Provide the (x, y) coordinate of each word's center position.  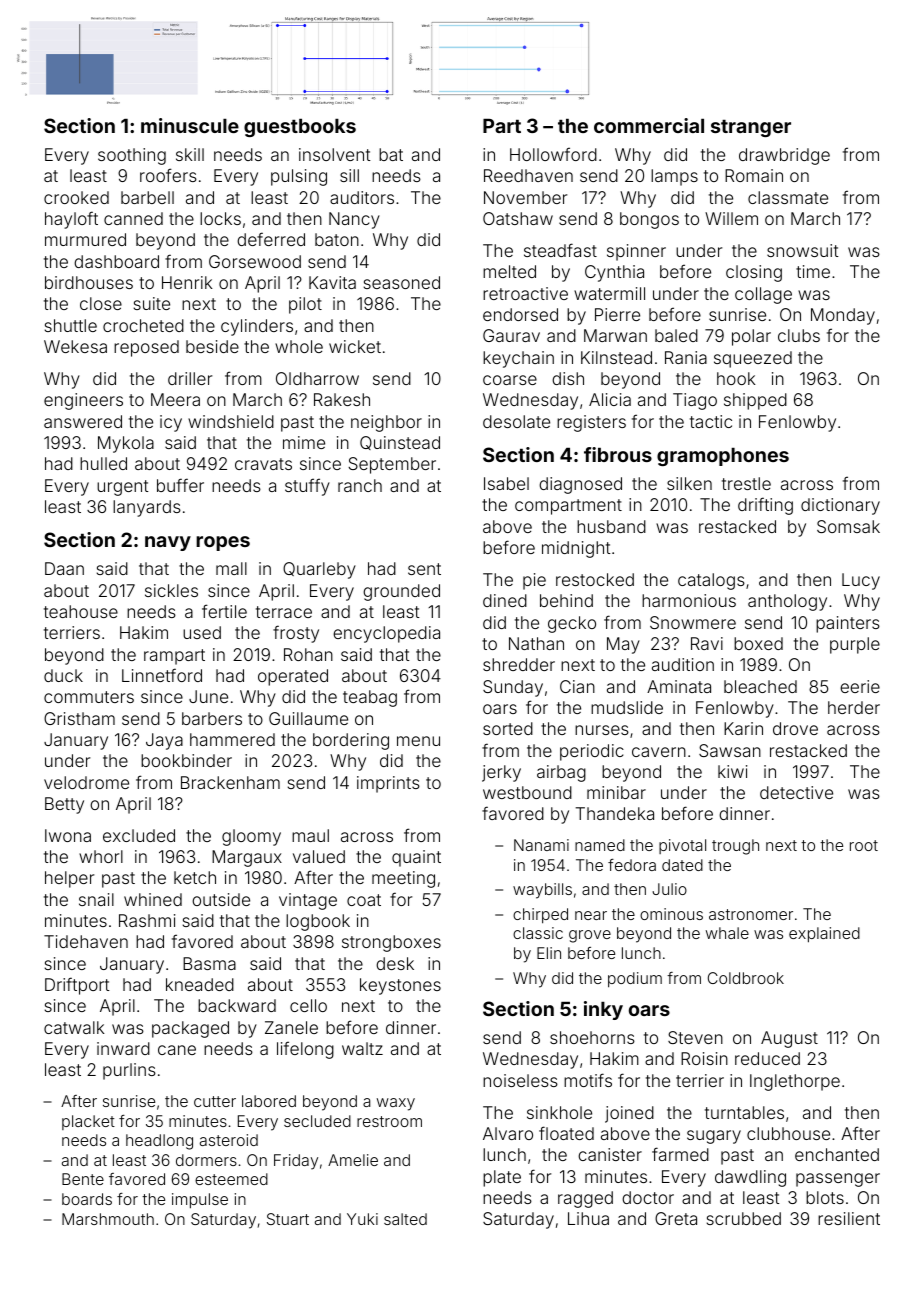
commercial (649, 125)
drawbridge (784, 156)
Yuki (362, 1219)
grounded (401, 592)
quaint (416, 858)
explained (824, 935)
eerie (860, 686)
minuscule (190, 125)
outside (221, 899)
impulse (200, 1201)
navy (168, 543)
